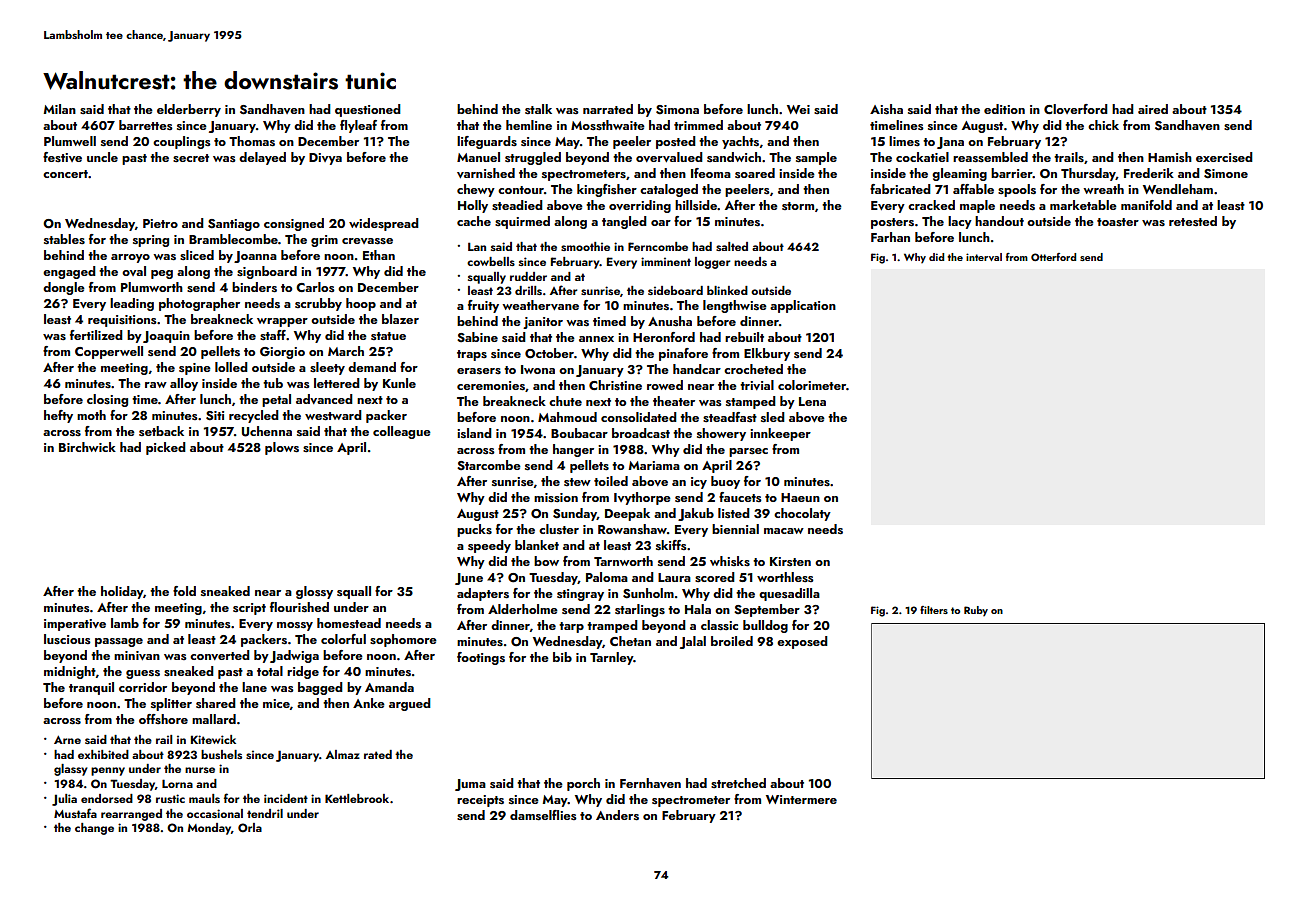 This page has width=1308, height=924. I want to click on colorimeter, so click(812, 385).
